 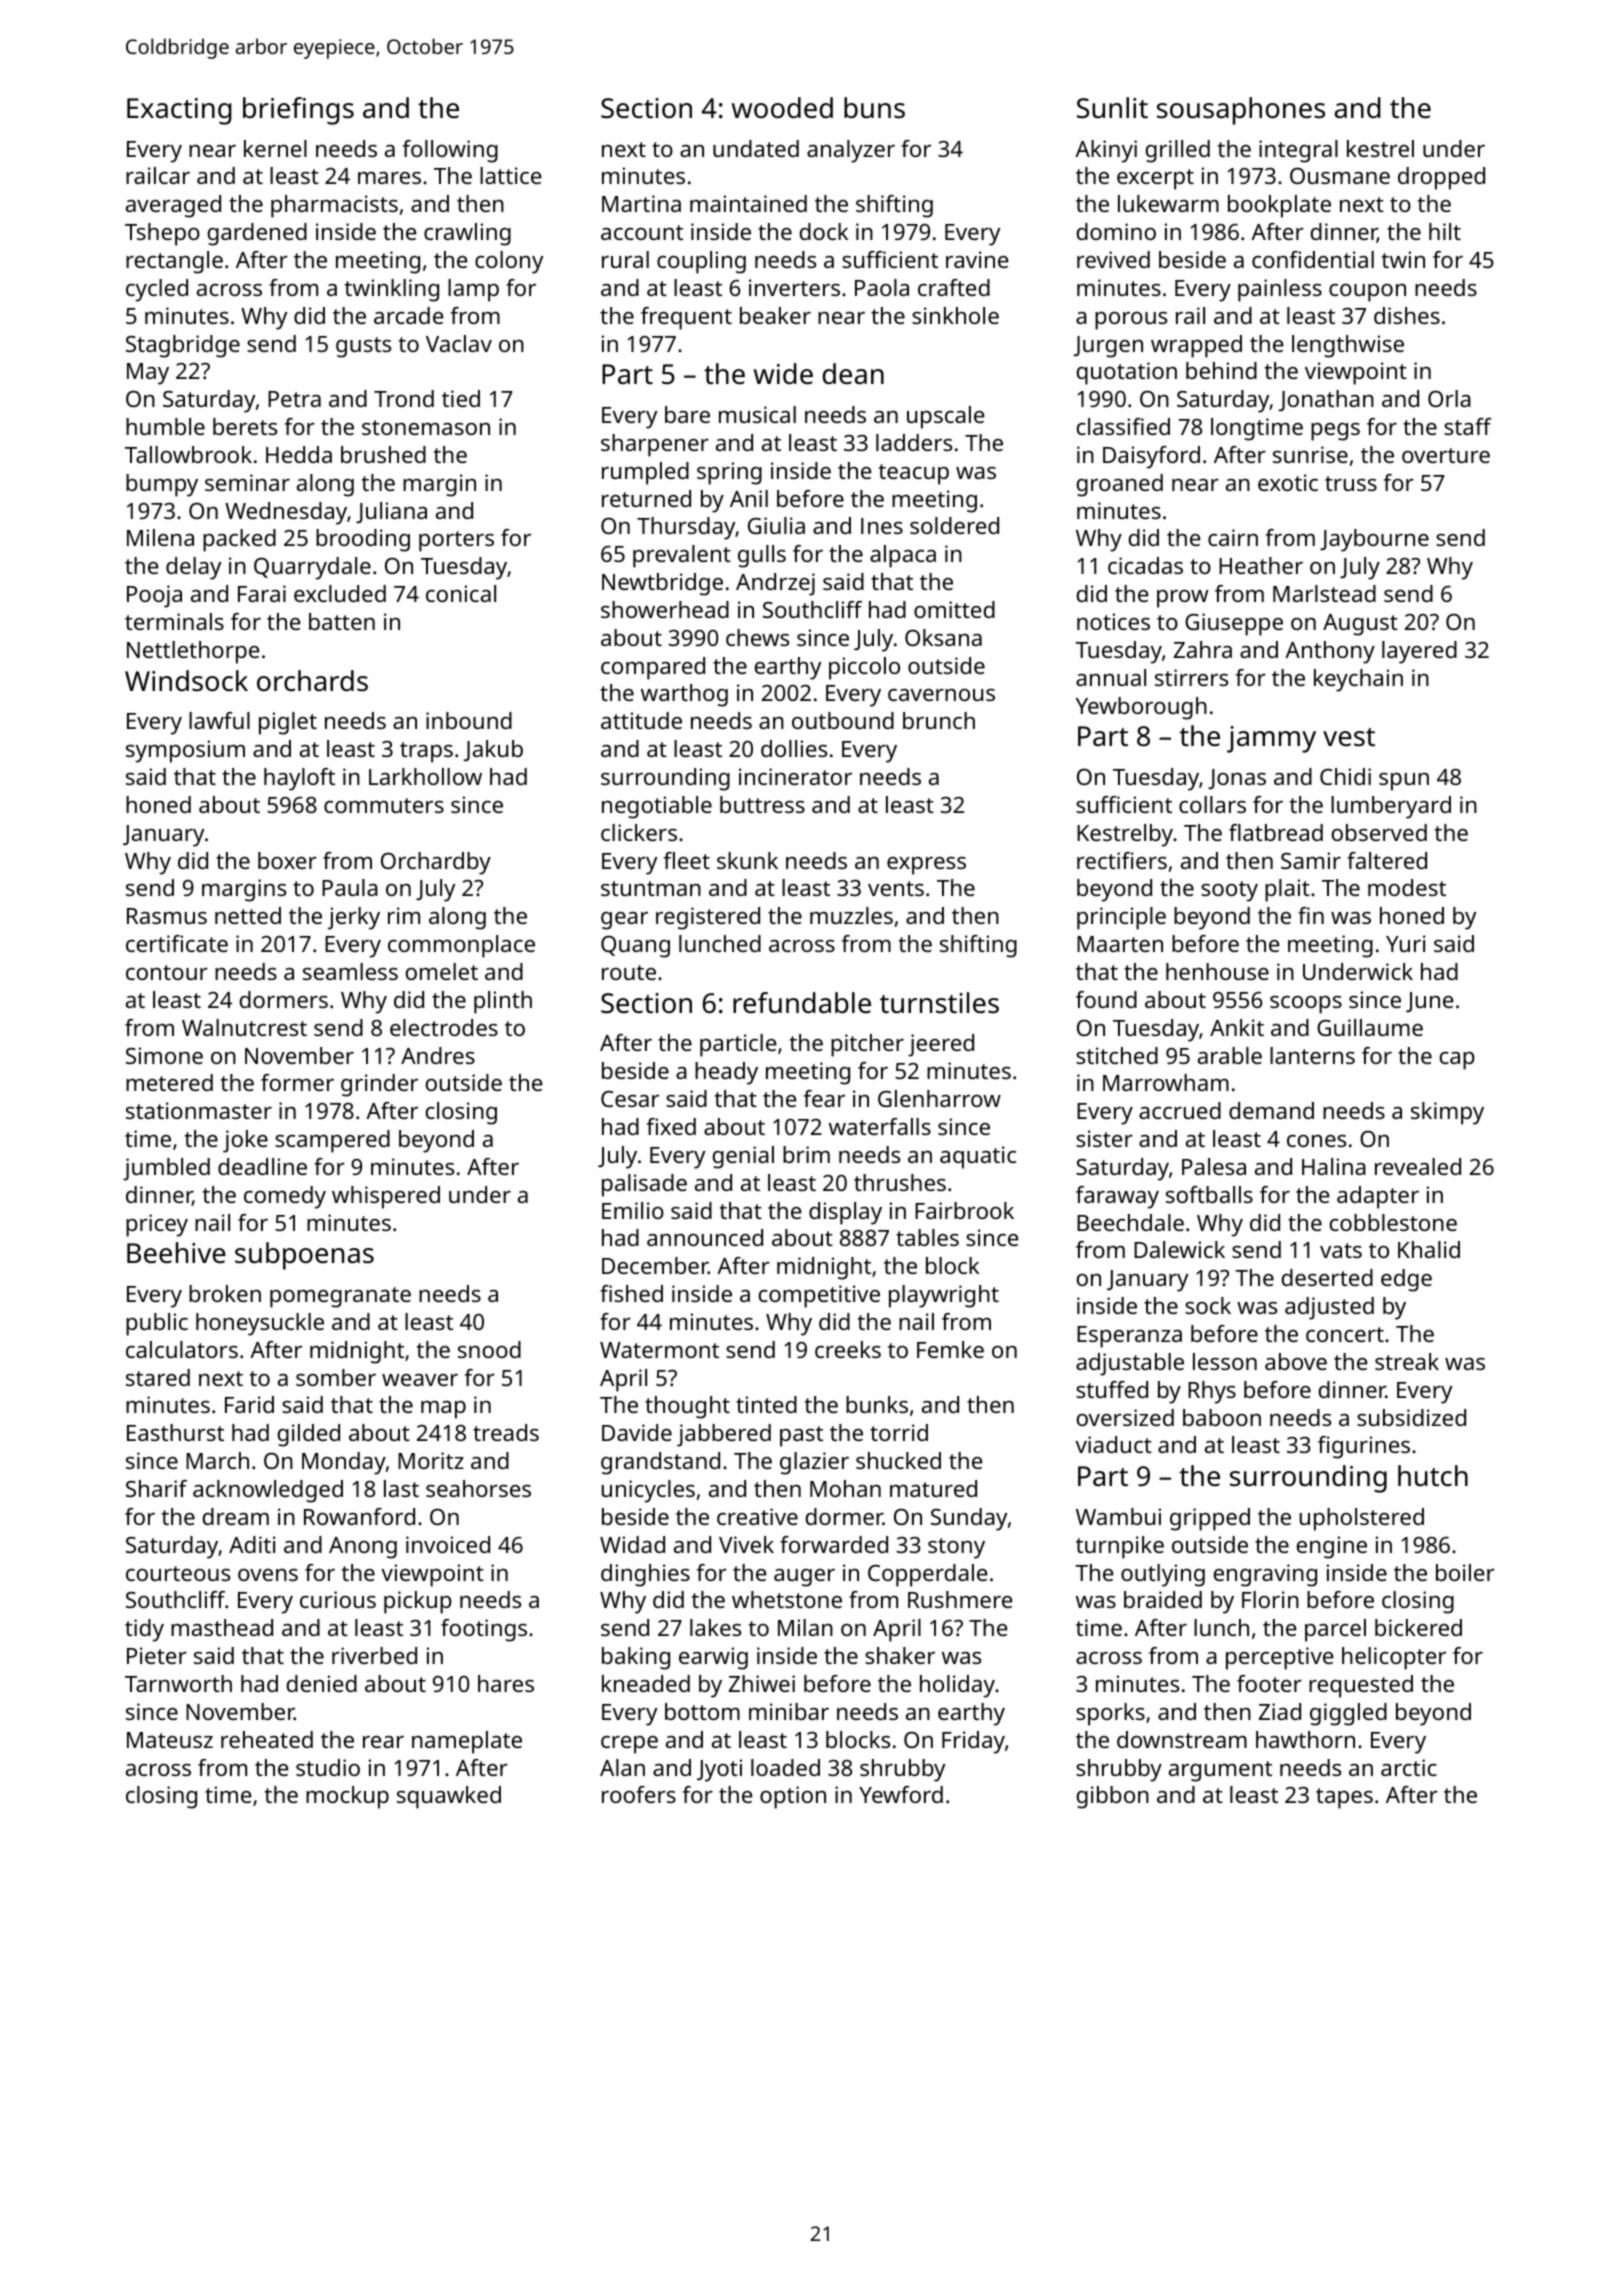 I want to click on boiler, so click(x=1465, y=1572).
